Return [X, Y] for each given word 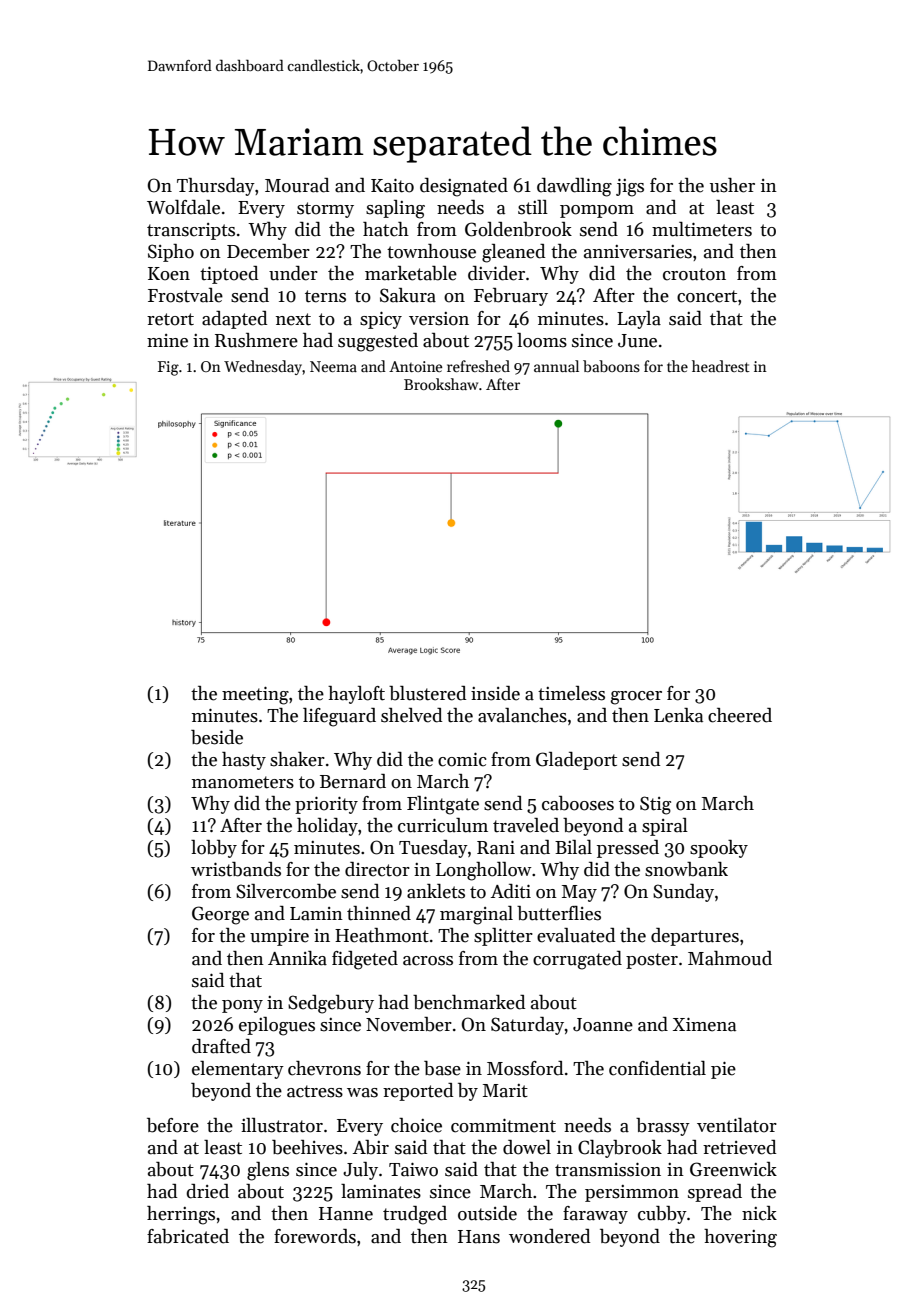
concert [707, 296]
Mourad [297, 185]
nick [759, 1213]
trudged [415, 1215]
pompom [597, 211]
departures [695, 937]
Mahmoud [730, 958]
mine [167, 341]
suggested [378, 342]
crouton [694, 274]
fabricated [188, 1236]
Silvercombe [286, 891]
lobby [214, 849]
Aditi [511, 891]
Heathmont [382, 935]
